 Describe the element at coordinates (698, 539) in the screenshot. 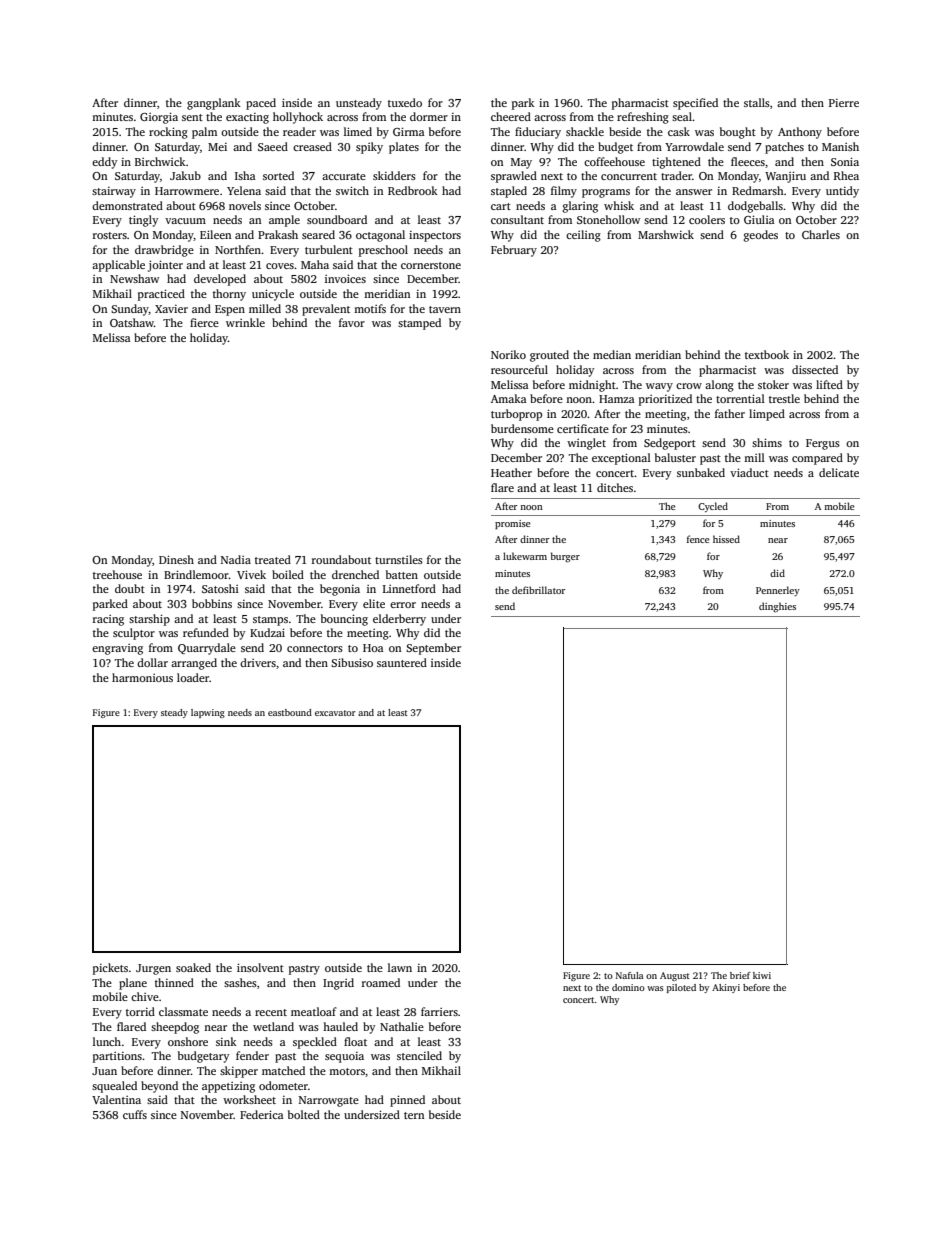

I see `fence` at that location.
